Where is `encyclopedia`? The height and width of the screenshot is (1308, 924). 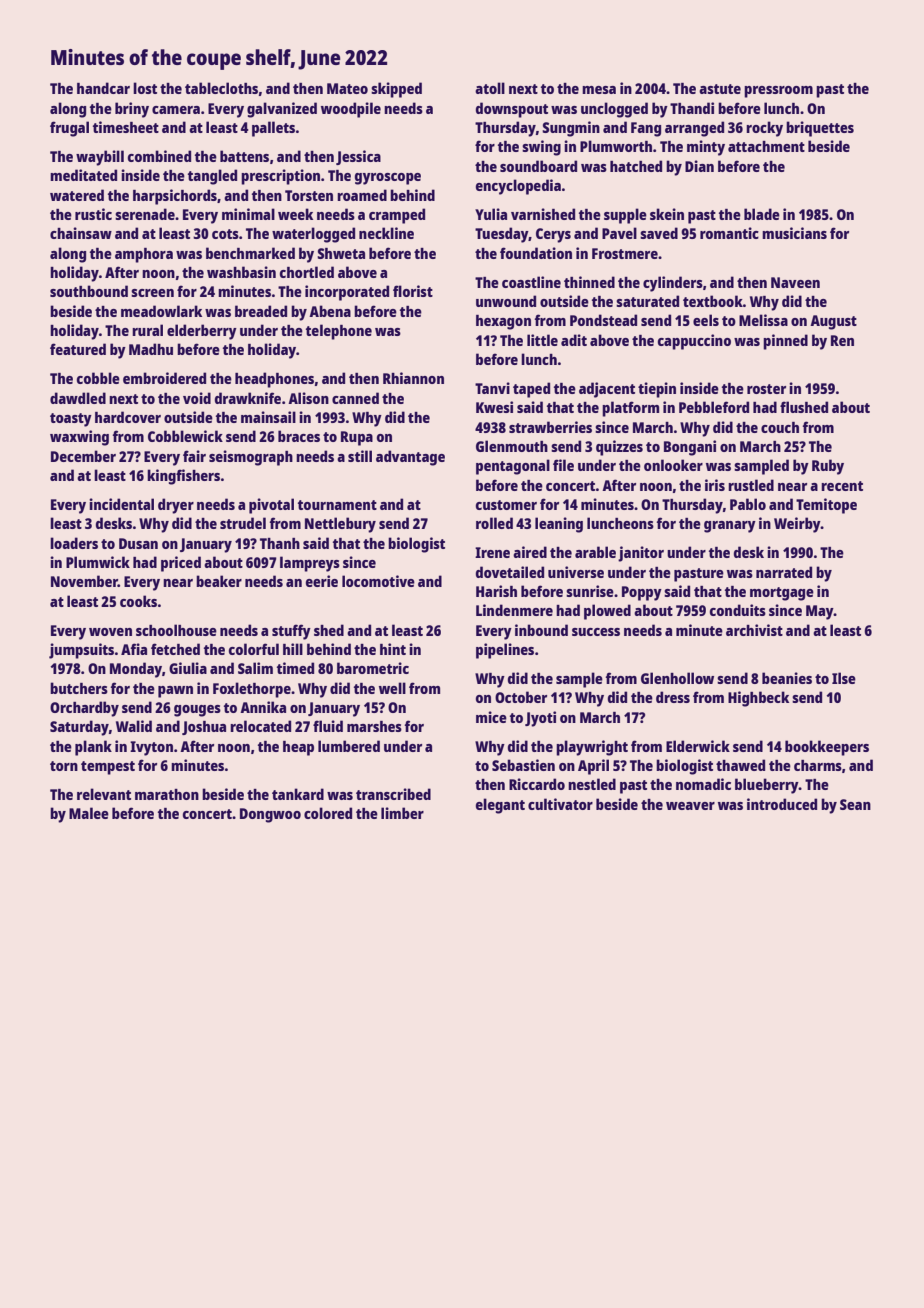 encyclopedia is located at coordinates (518, 187).
